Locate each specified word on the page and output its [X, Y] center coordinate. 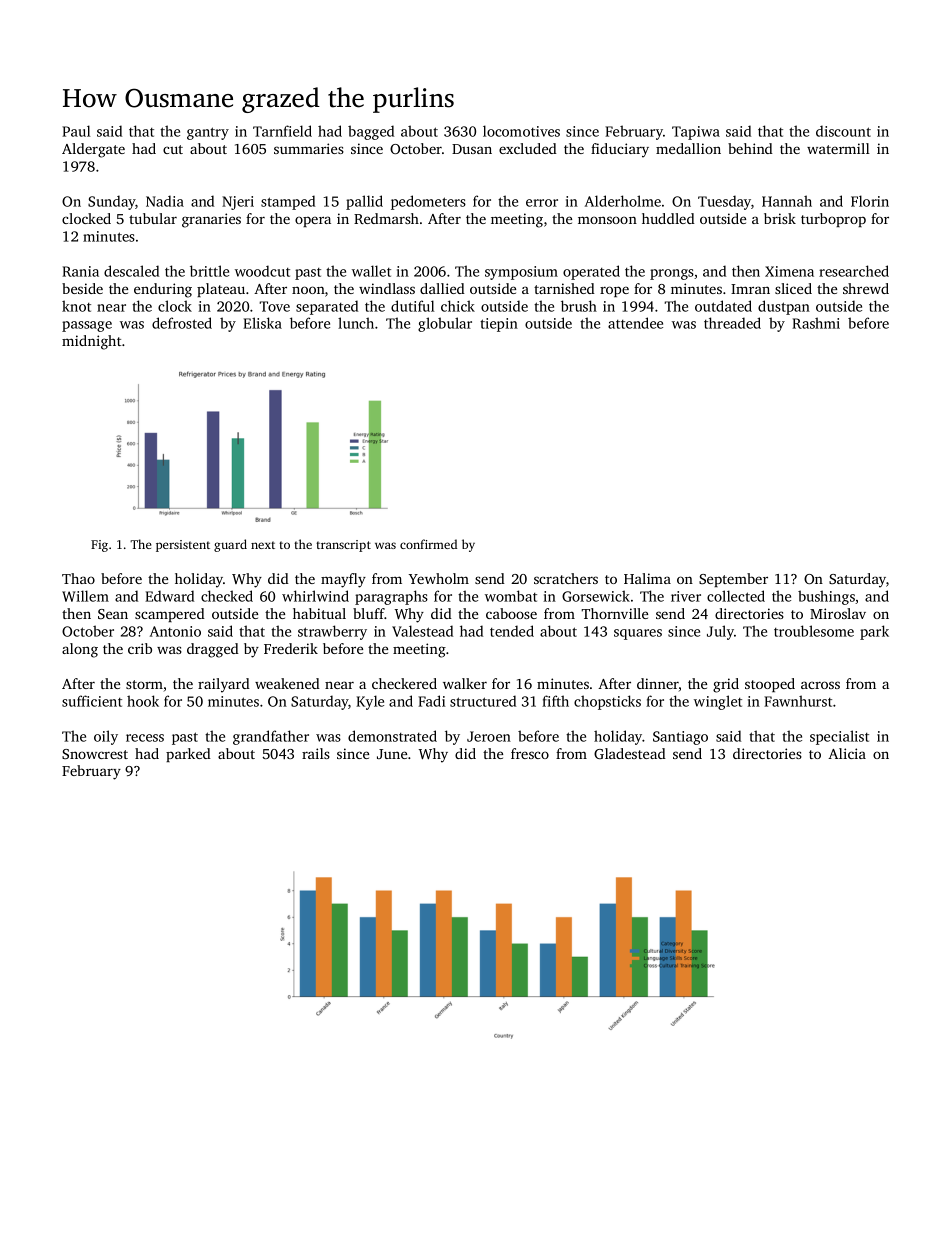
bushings [826, 597]
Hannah [787, 201]
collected [736, 596]
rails [316, 753]
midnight [92, 342]
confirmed [428, 544]
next [263, 545]
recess [145, 738]
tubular [153, 218]
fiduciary [620, 150]
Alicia [847, 753]
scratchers [566, 578]
